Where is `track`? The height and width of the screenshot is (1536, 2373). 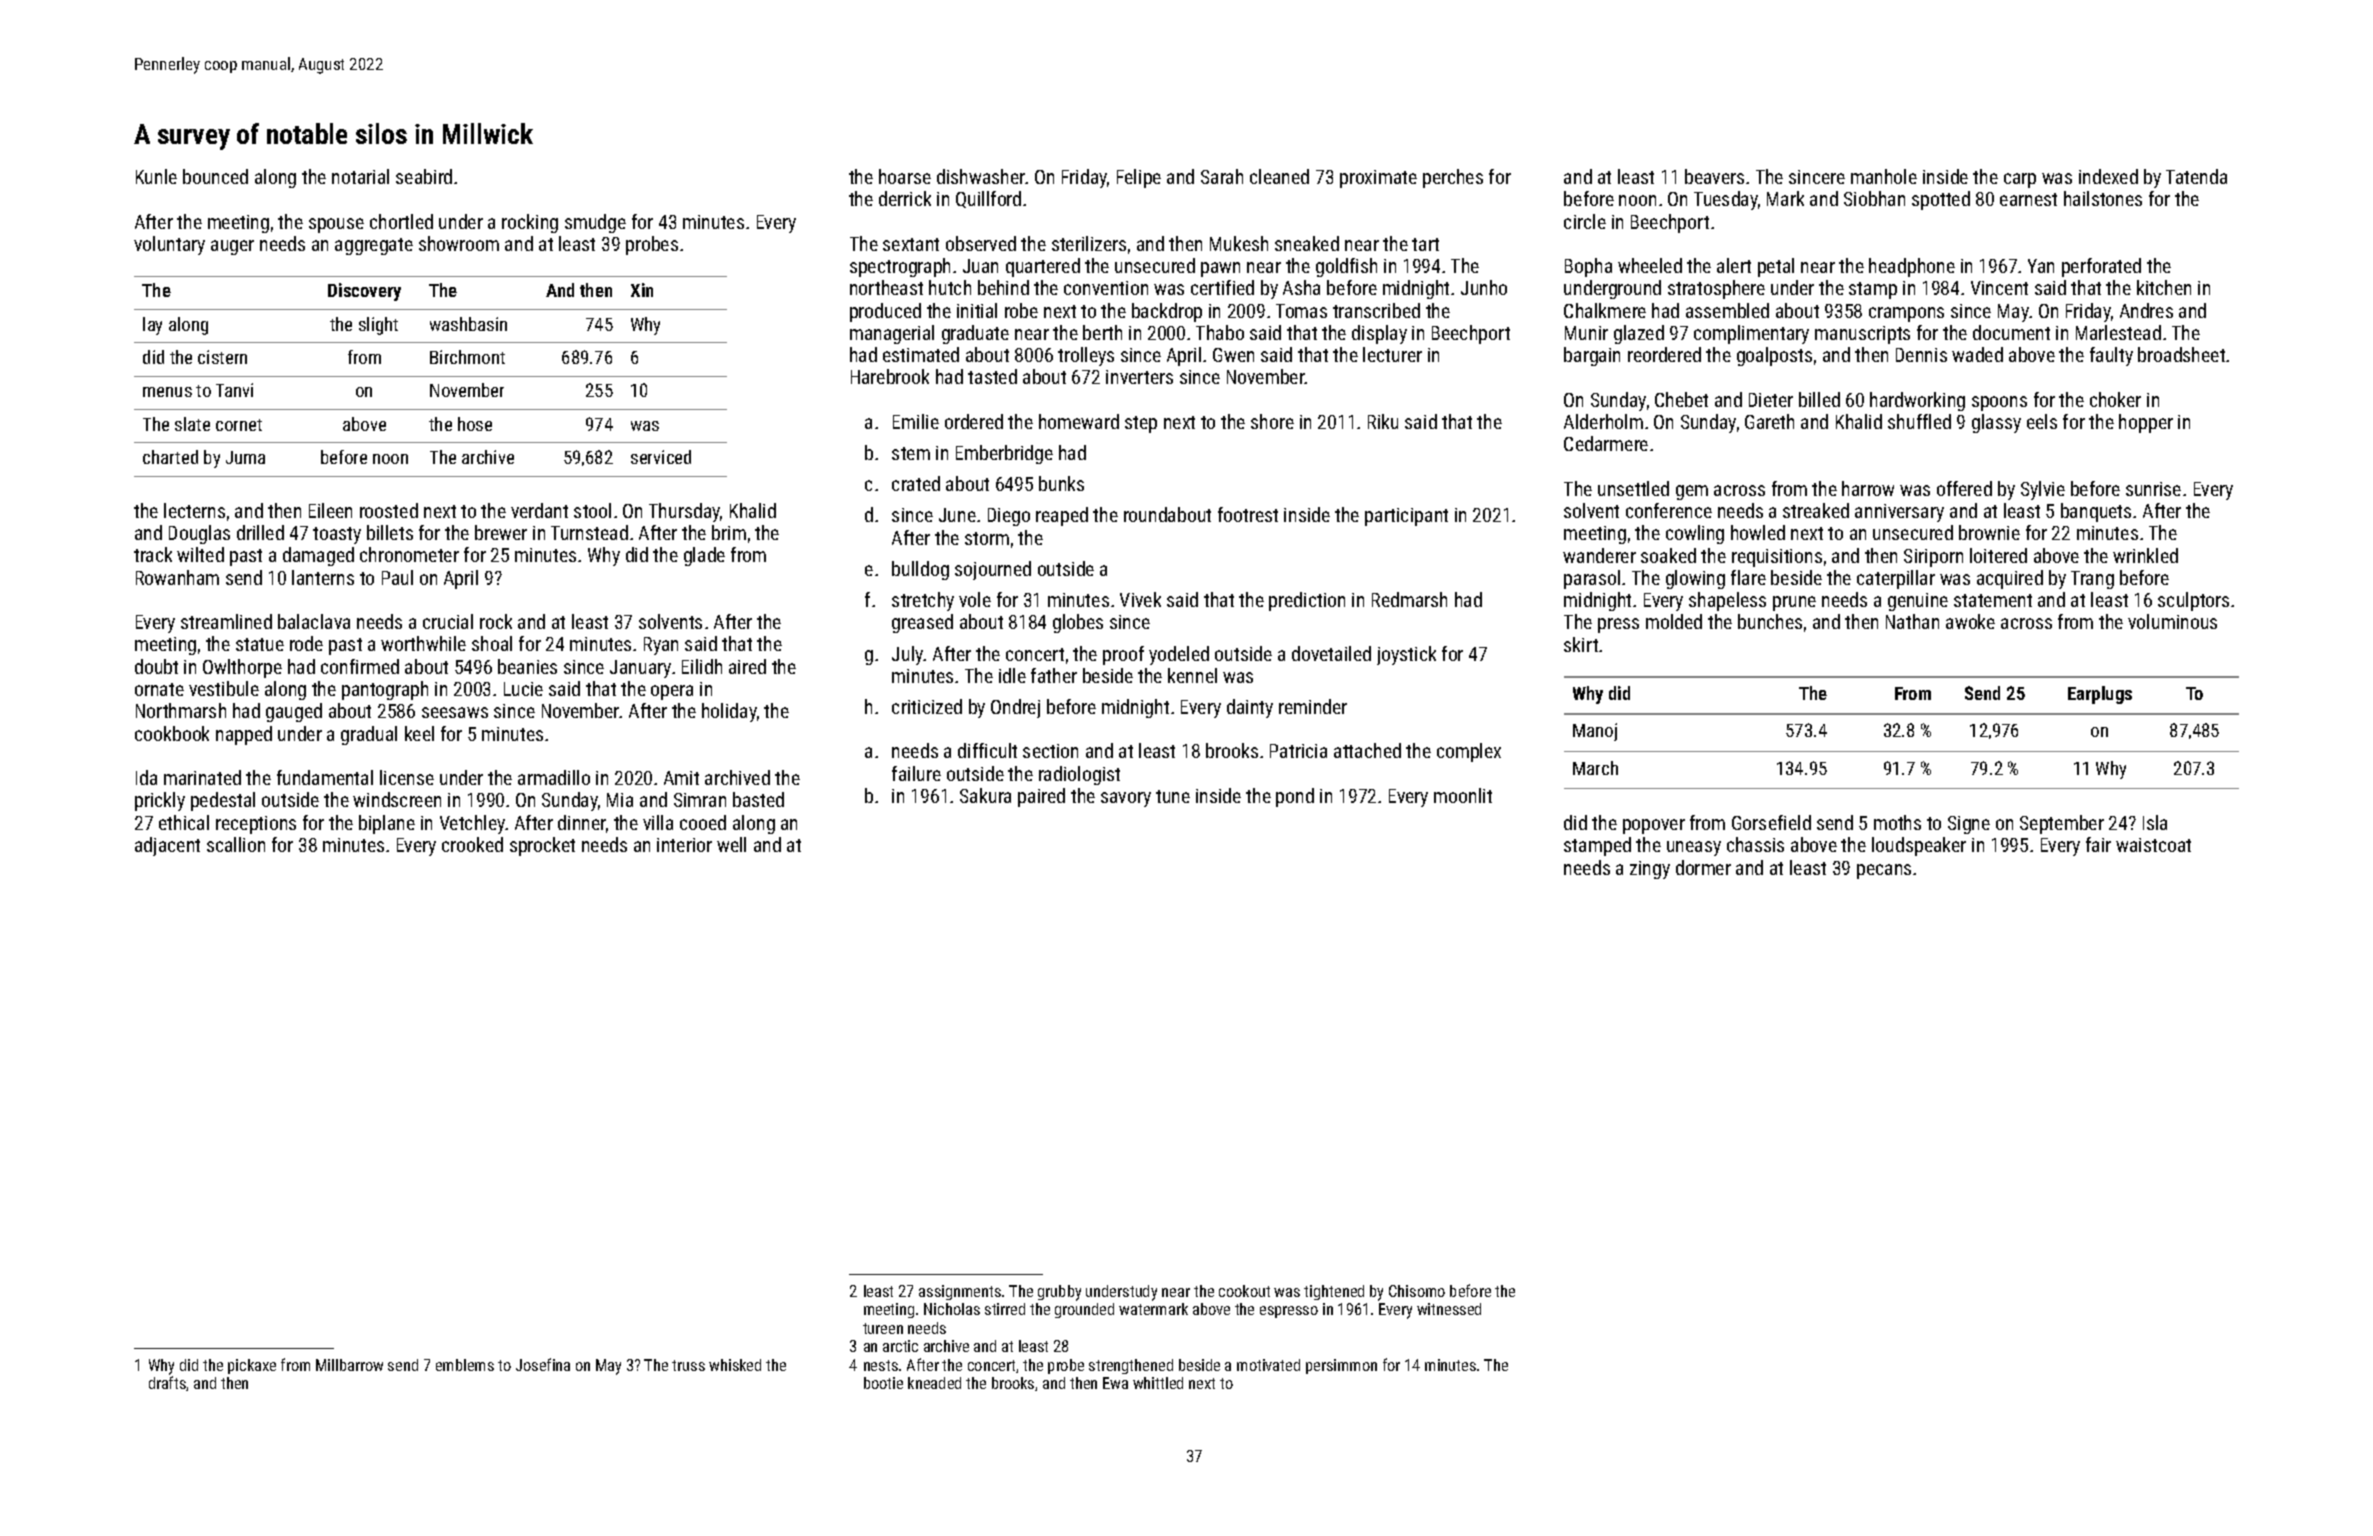
track is located at coordinates (153, 554).
